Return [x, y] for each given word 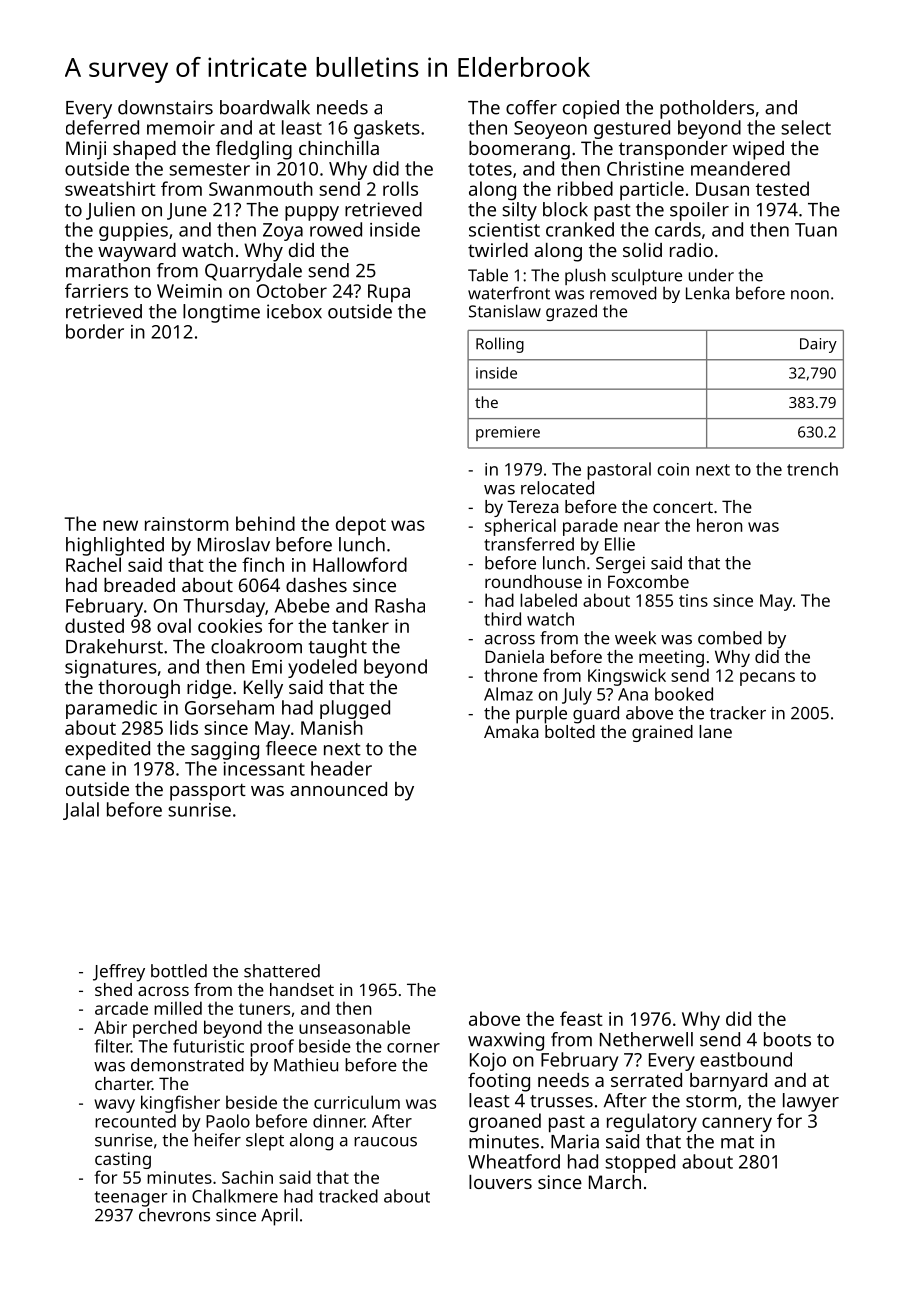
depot [361, 525]
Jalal [81, 811]
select [806, 127]
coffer [531, 107]
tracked [348, 1196]
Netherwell [646, 1039]
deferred [102, 127]
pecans [767, 679]
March [615, 1182]
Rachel [93, 564]
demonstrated [187, 1065]
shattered [282, 971]
